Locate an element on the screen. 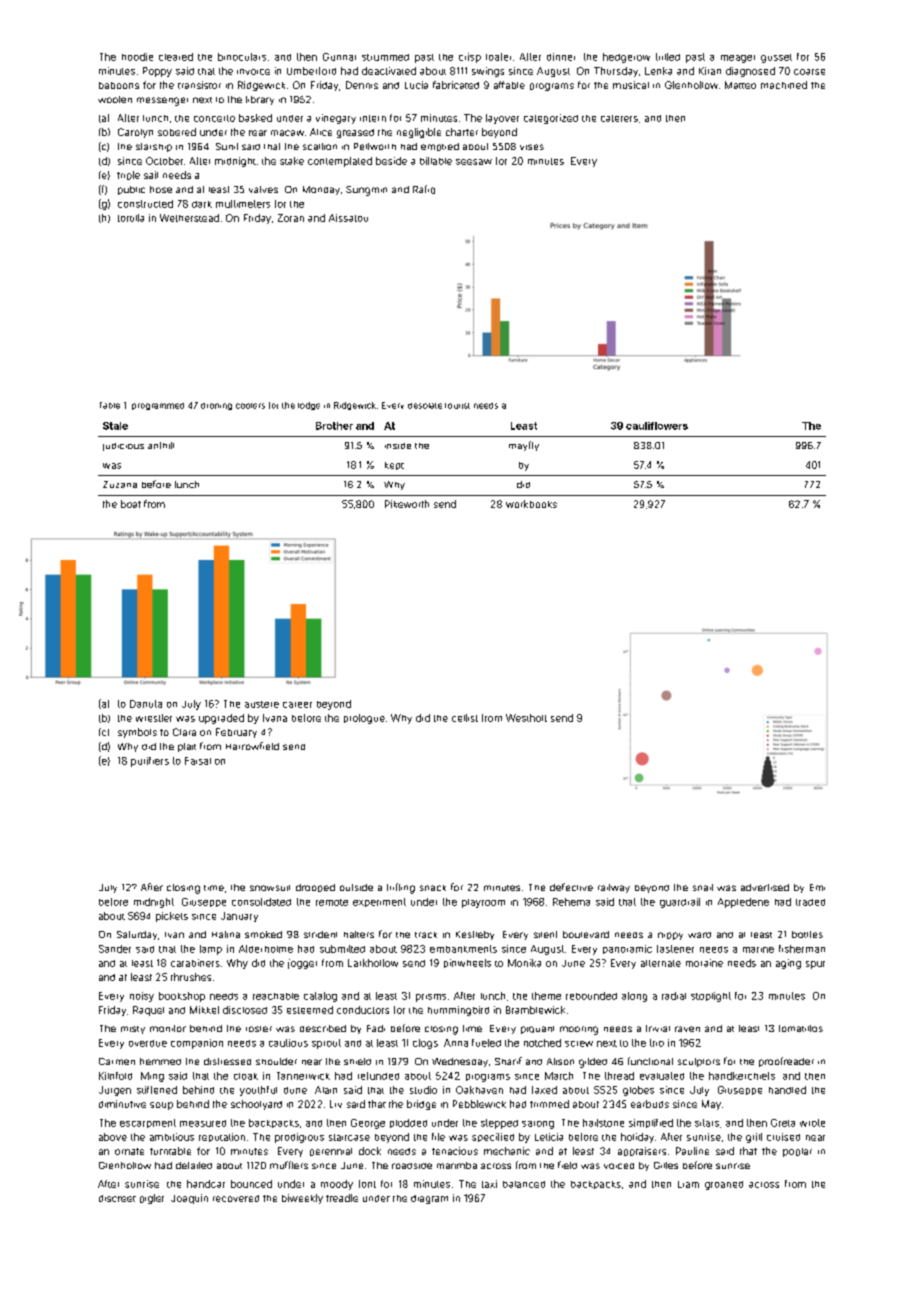 The width and height of the screenshot is (924, 1308). trilled is located at coordinates (668, 57).
